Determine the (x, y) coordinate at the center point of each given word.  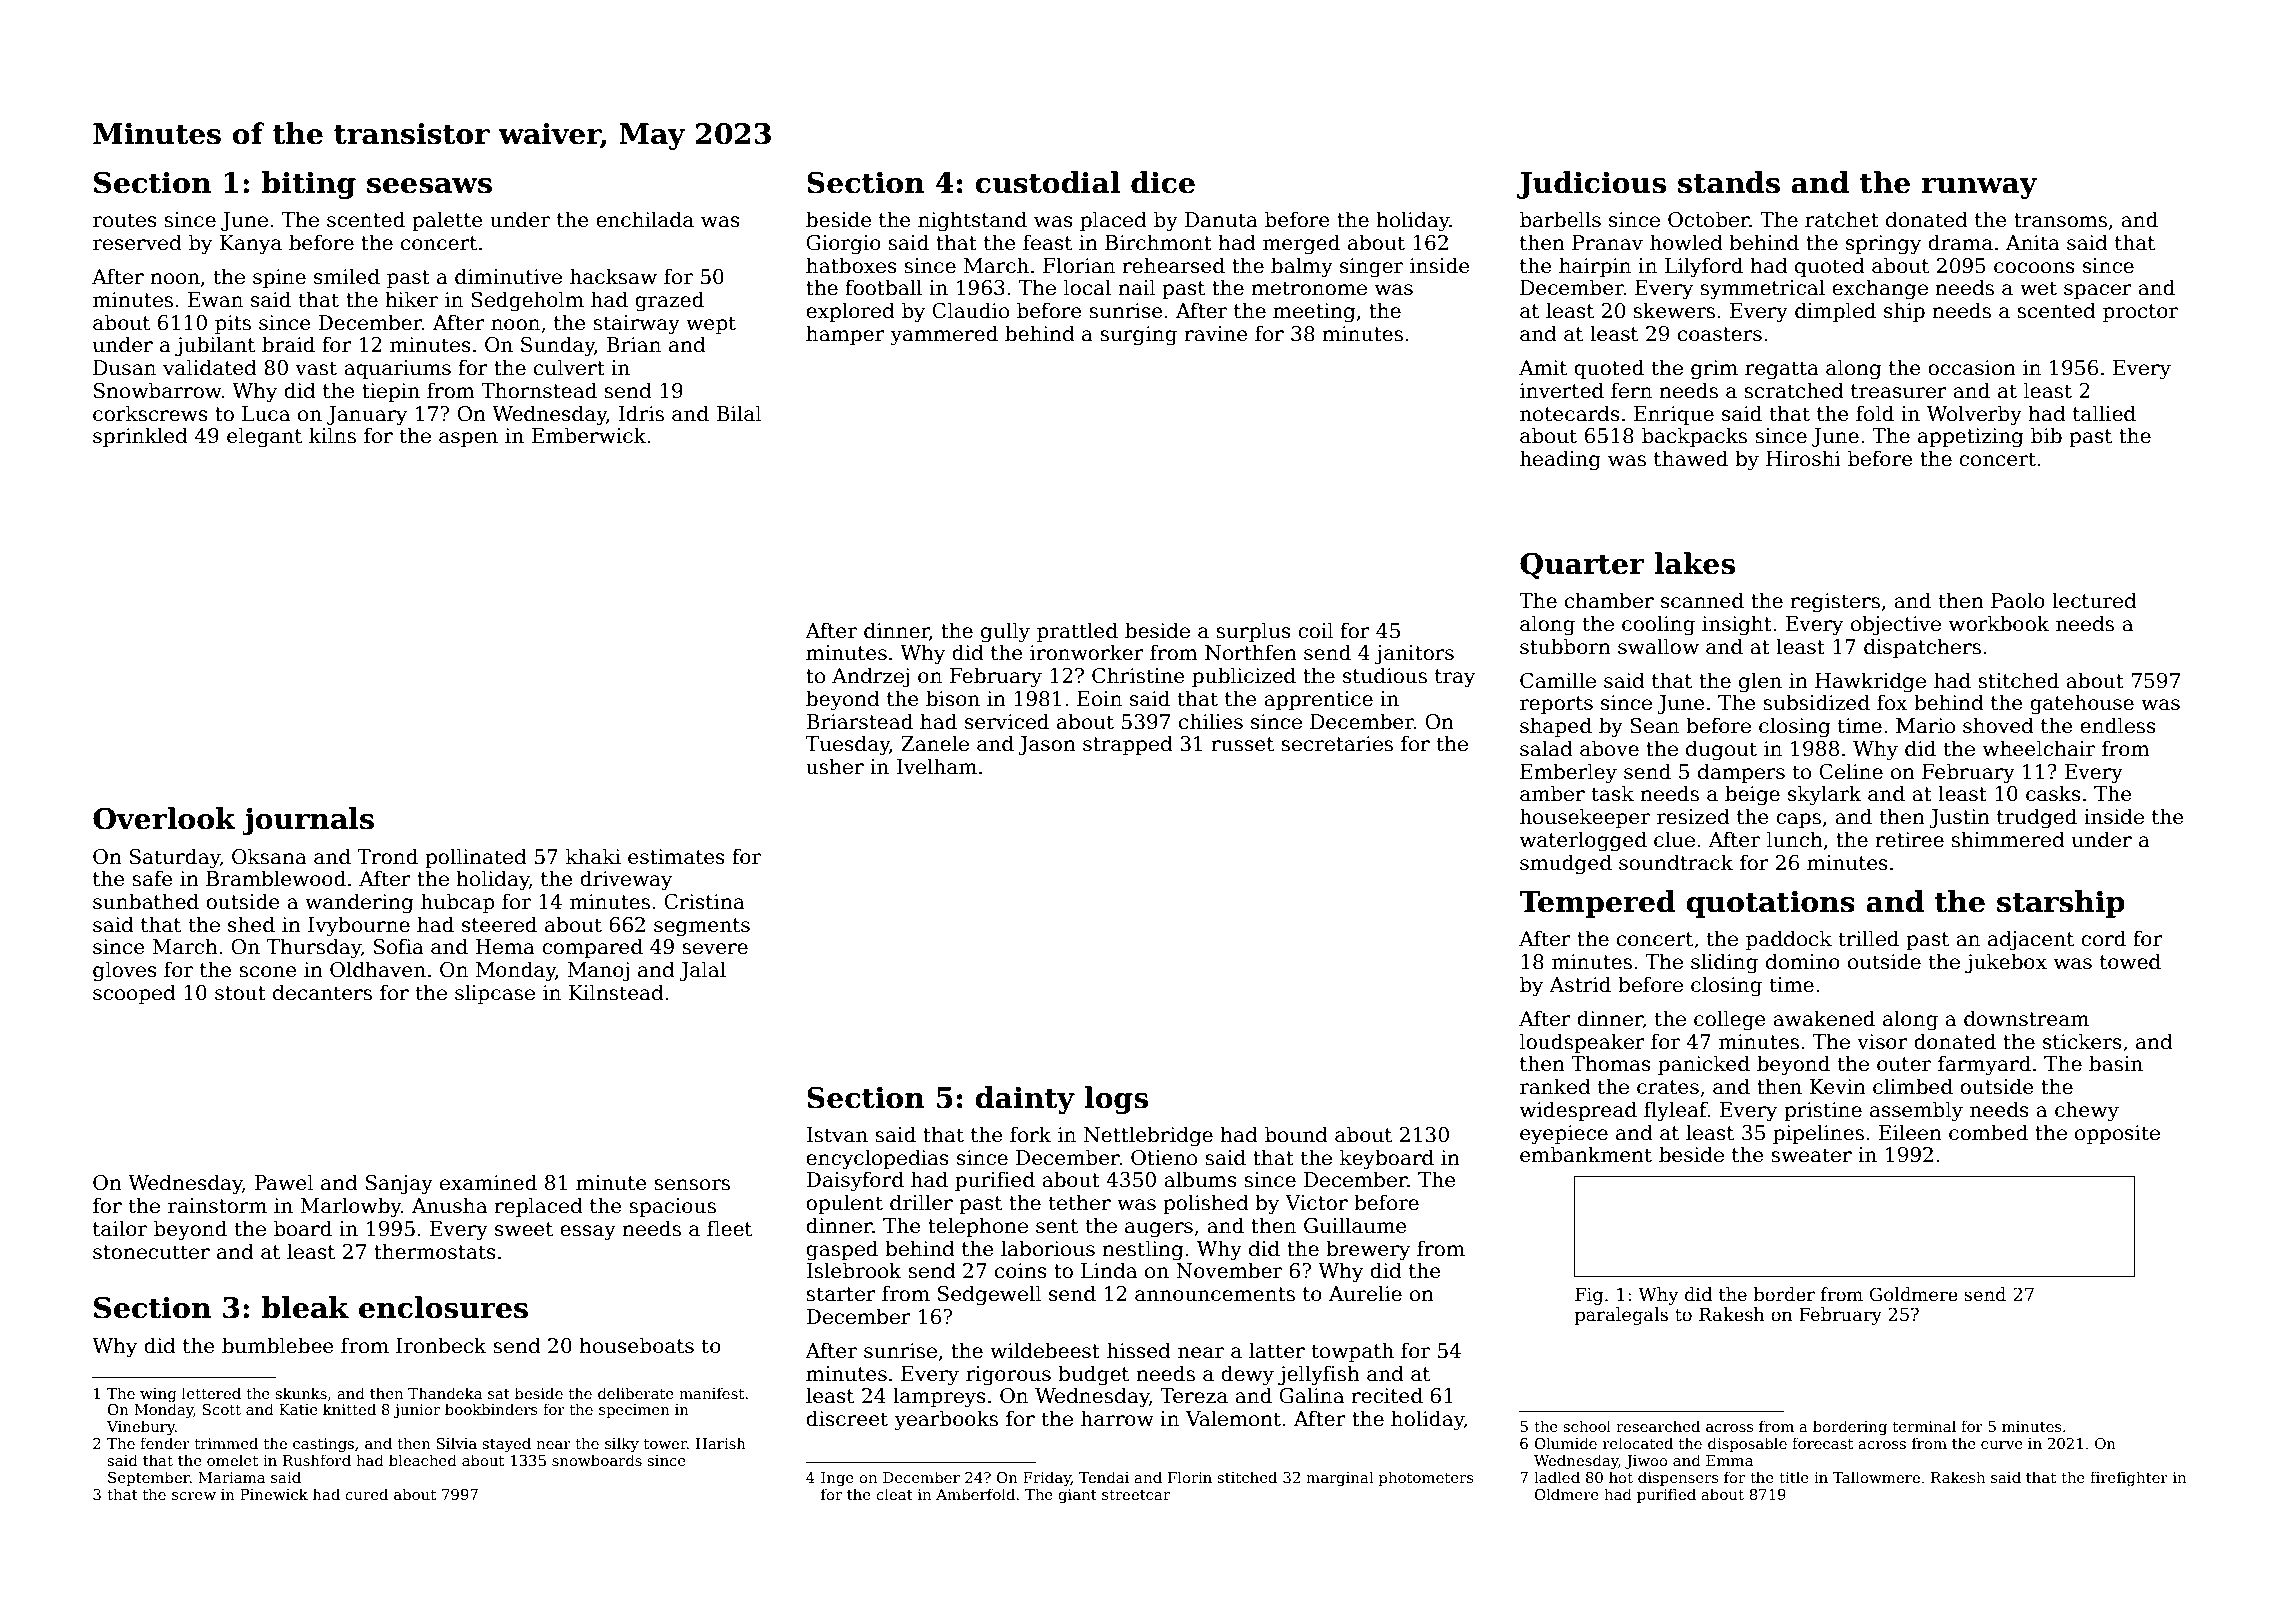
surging (1138, 336)
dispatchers (1922, 648)
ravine (1216, 334)
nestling (1142, 1250)
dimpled (1835, 312)
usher (835, 766)
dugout (1721, 750)
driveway (626, 880)
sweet (524, 1229)
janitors (1414, 655)
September (149, 1478)
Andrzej (870, 677)
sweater (1811, 1155)
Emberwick (588, 435)
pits (233, 324)
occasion (1972, 368)
